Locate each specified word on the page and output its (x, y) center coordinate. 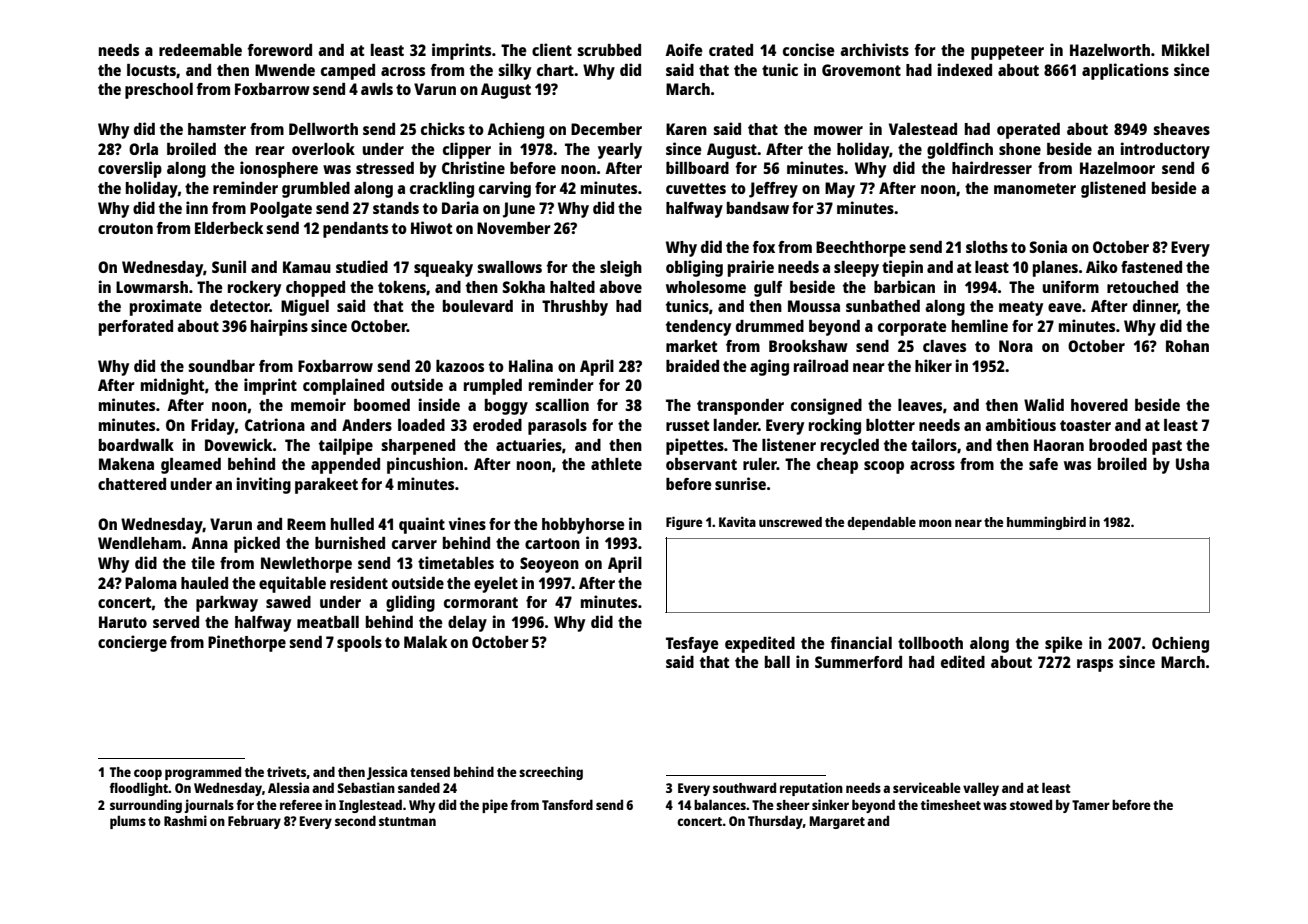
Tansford (567, 804)
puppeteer (1007, 52)
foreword (280, 50)
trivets (286, 771)
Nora (1016, 346)
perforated (136, 328)
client (552, 49)
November (514, 228)
